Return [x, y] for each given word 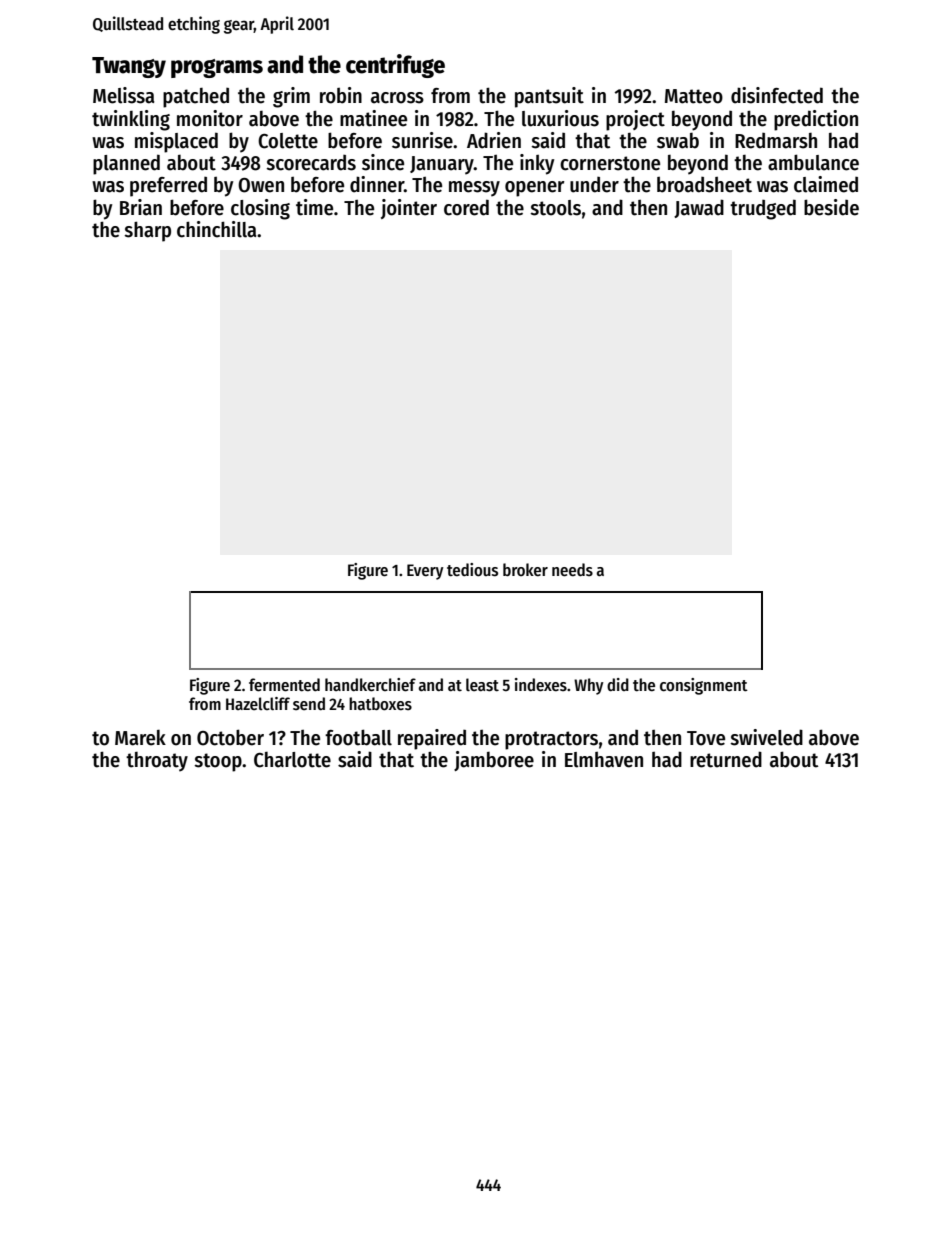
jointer [409, 209]
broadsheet [704, 184]
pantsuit [549, 97]
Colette [288, 141]
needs [572, 570]
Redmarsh [776, 140]
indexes [541, 685]
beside [831, 207]
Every [425, 572]
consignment [704, 686]
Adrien [494, 140]
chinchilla [216, 229]
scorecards [311, 162]
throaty [157, 762]
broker [525, 570]
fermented [284, 685]
